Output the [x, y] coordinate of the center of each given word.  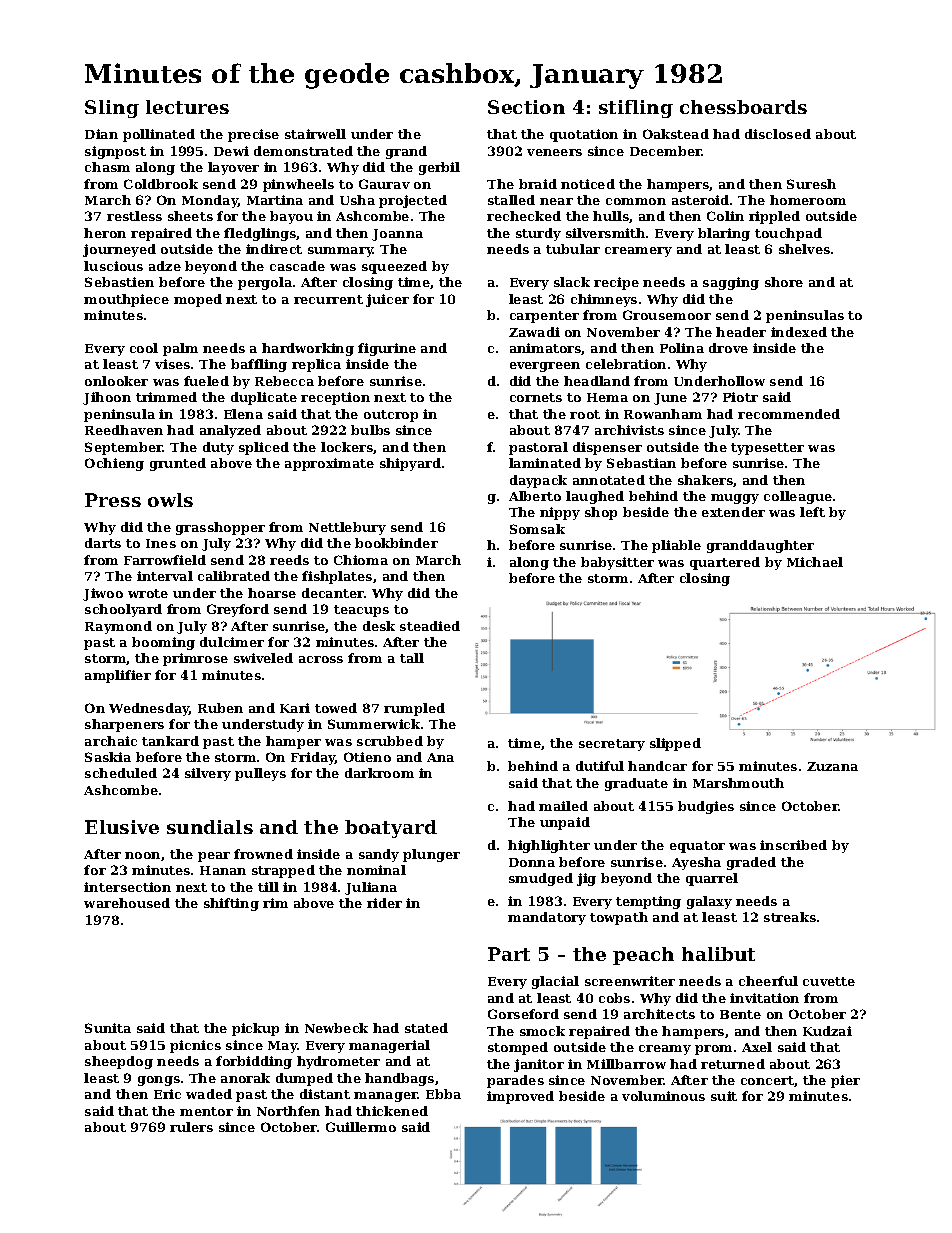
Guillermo [361, 1127]
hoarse [272, 593]
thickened [392, 1111]
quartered [725, 563]
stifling [636, 109]
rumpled [414, 709]
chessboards [743, 107]
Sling [112, 109]
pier [845, 1081]
